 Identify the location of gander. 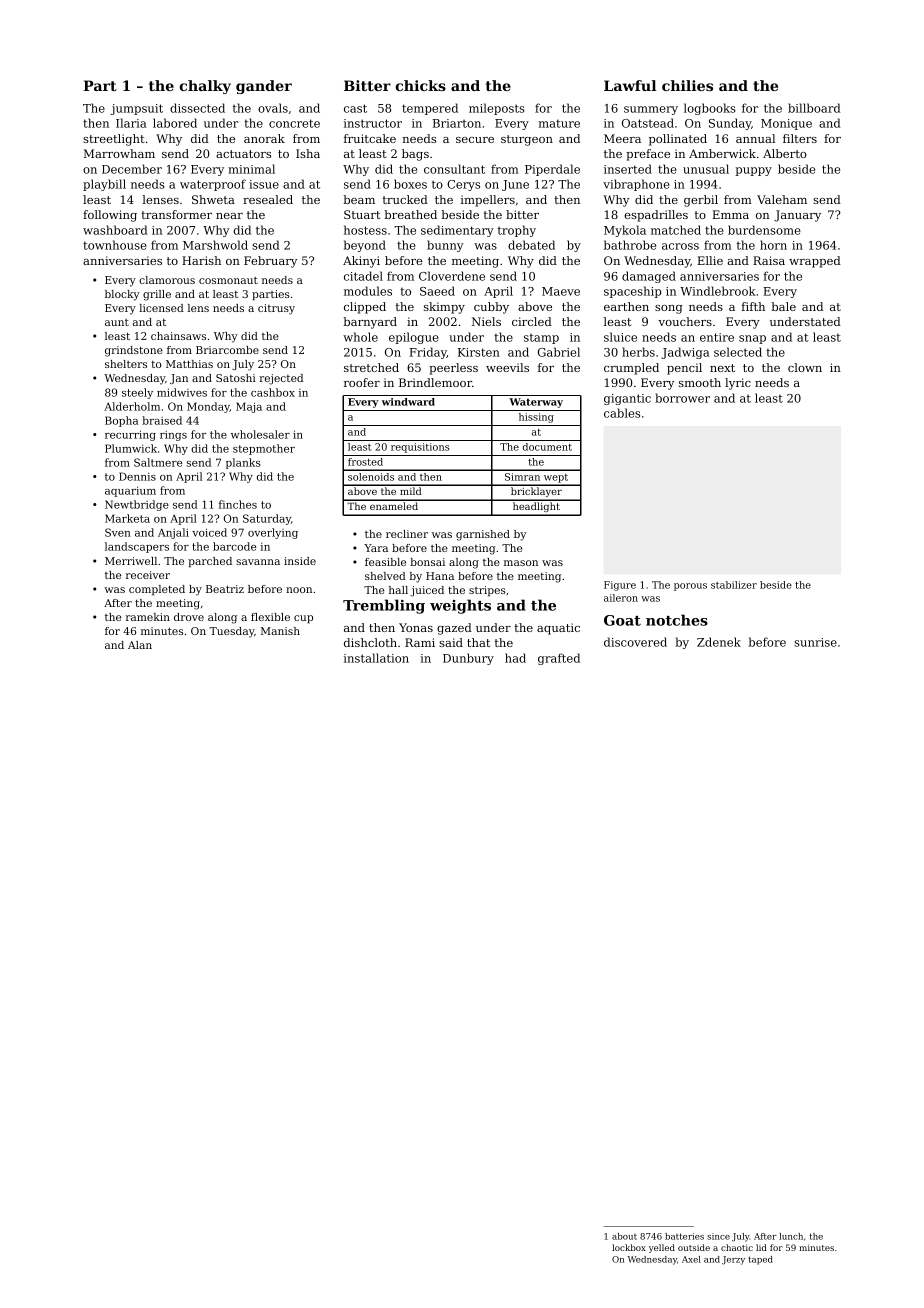
(264, 87).
